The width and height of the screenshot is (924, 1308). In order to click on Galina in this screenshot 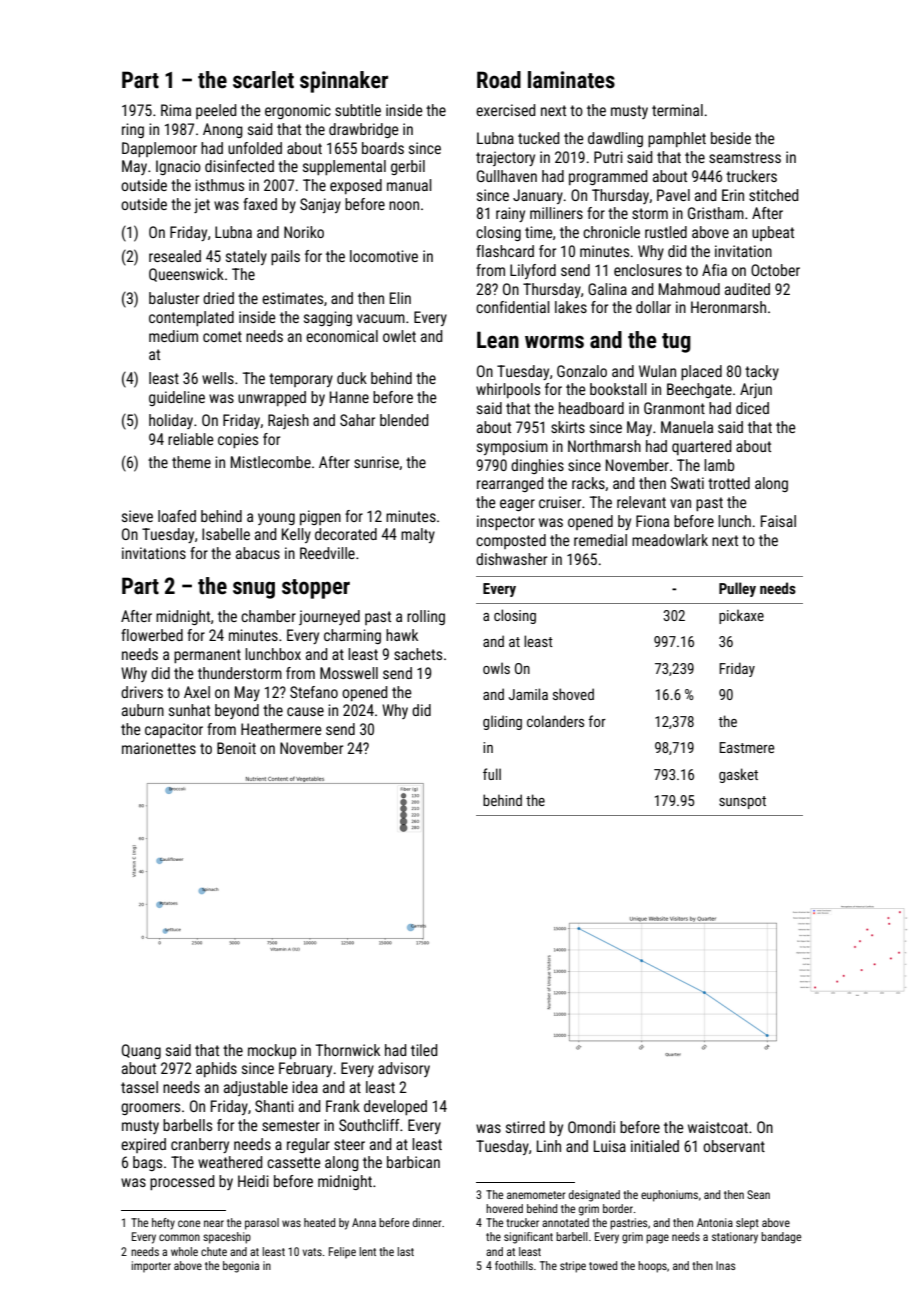, I will do `click(607, 289)`.
